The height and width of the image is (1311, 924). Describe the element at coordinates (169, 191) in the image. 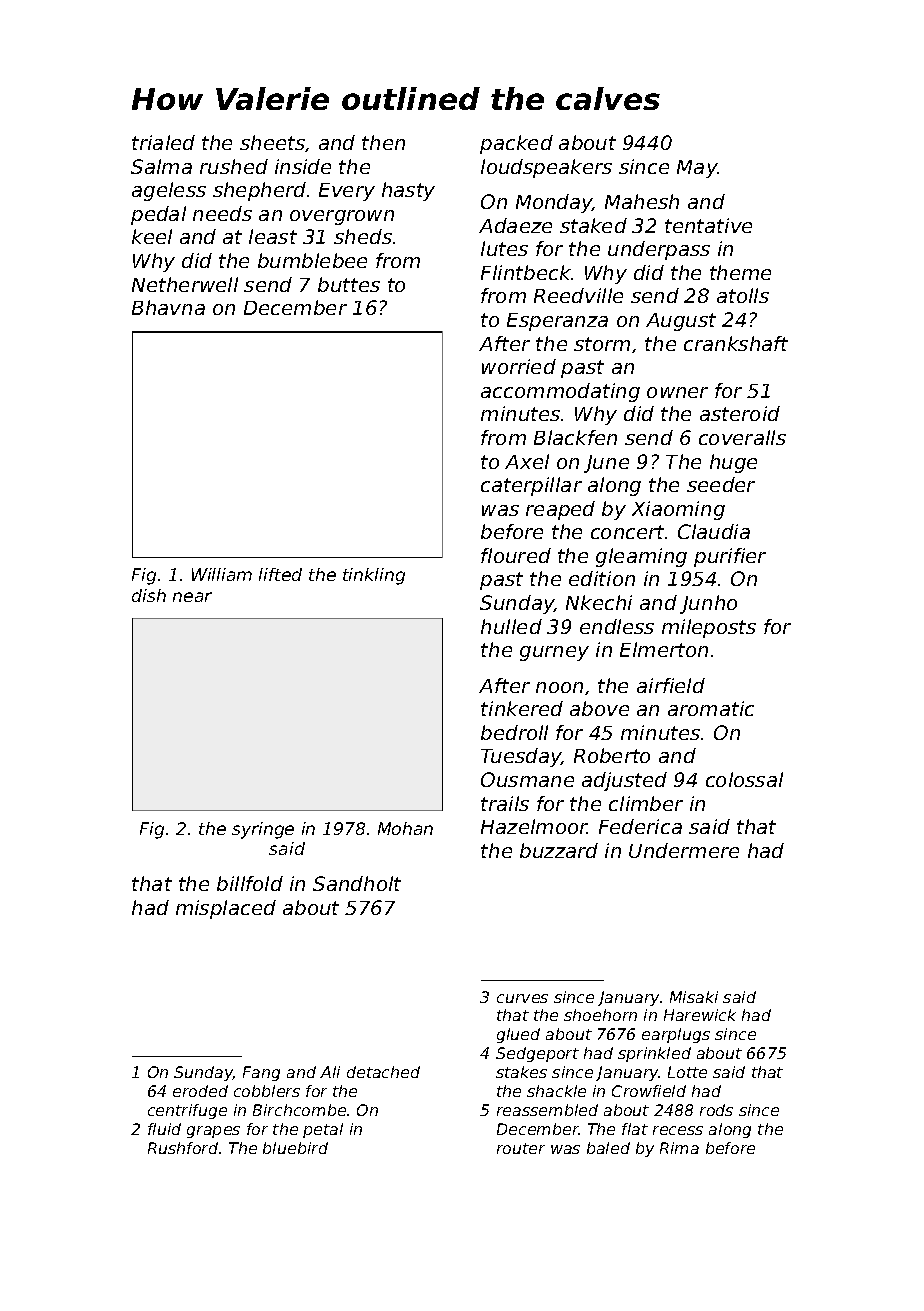

I see `ageless` at that location.
